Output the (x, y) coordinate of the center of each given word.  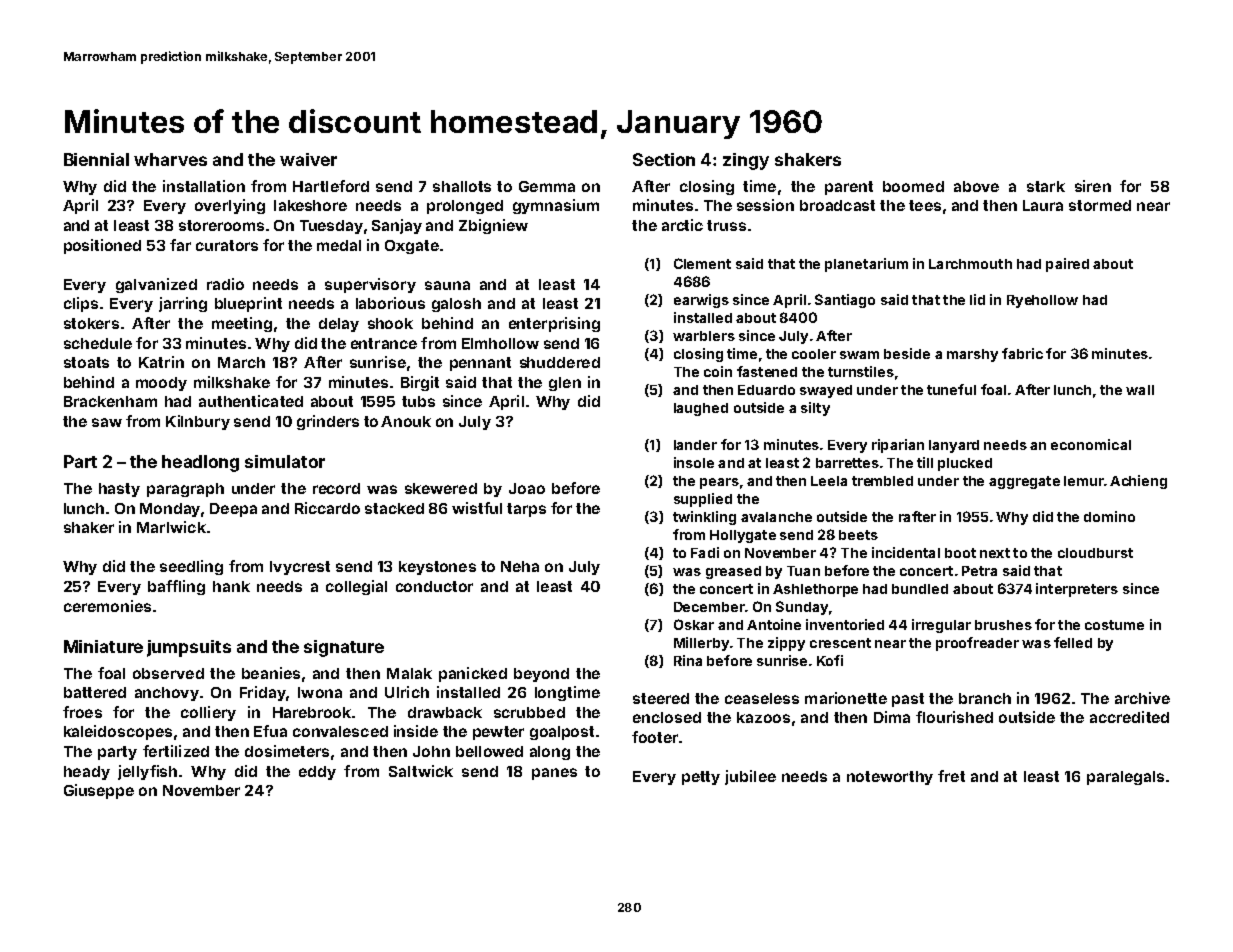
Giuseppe (99, 791)
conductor (434, 586)
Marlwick (171, 527)
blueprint (248, 304)
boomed (913, 186)
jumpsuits (189, 648)
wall (1140, 390)
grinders (328, 422)
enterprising (554, 324)
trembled (882, 481)
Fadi (705, 552)
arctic (682, 225)
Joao (527, 488)
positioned (102, 246)
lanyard (954, 446)
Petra (979, 571)
